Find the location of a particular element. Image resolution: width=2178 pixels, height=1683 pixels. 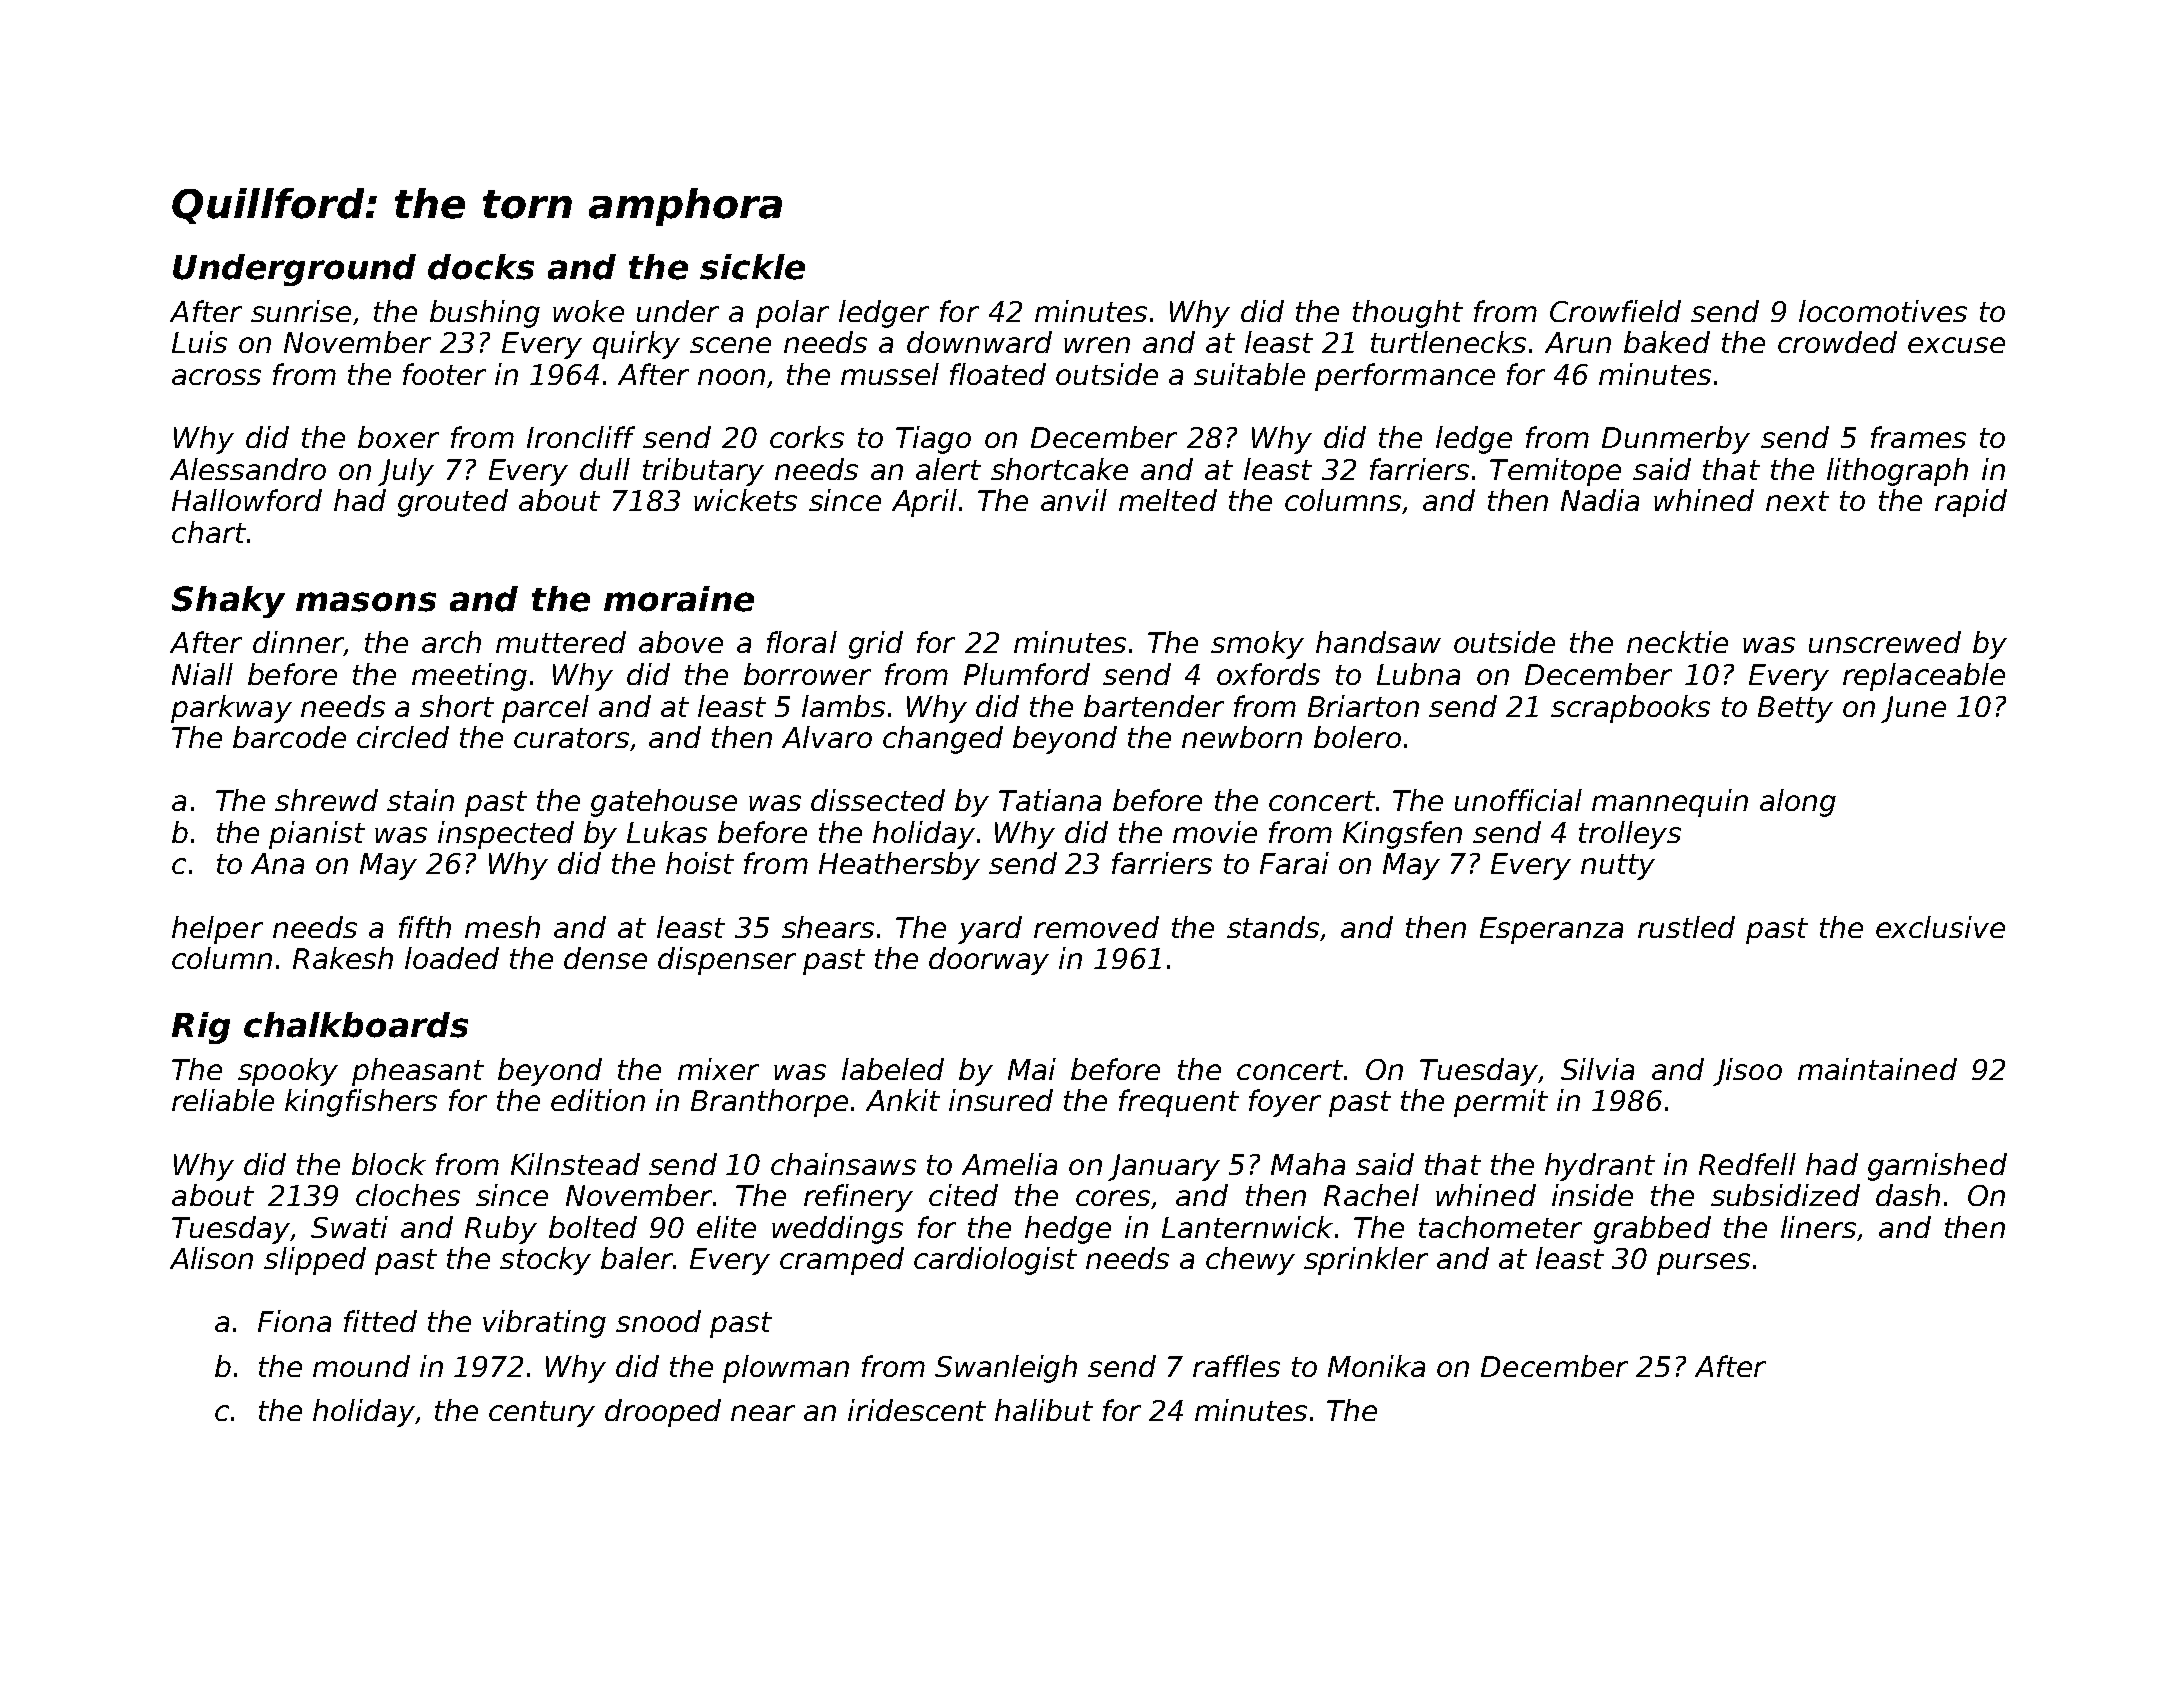

halibut is located at coordinates (1044, 1410).
